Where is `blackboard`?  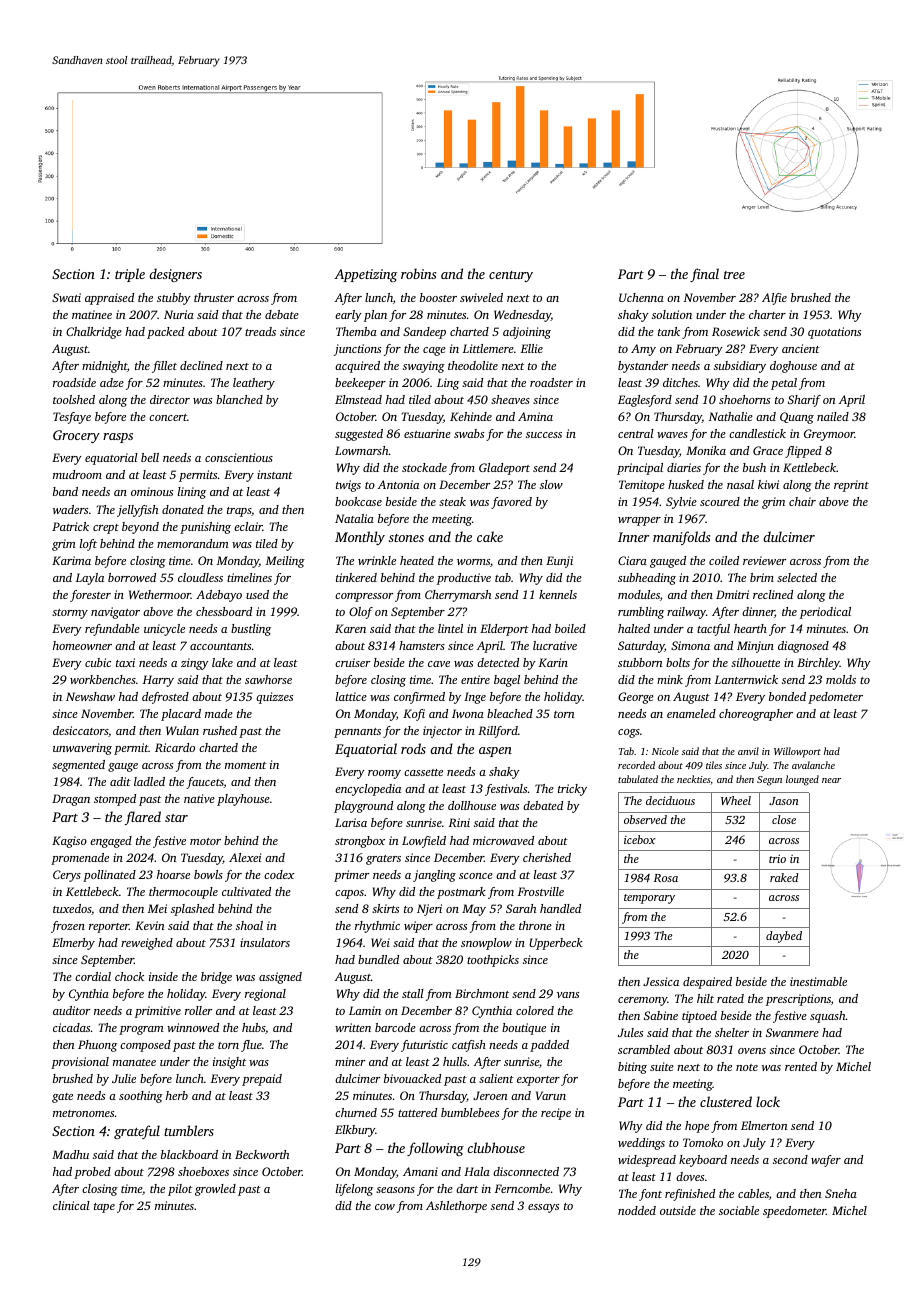
blackboard is located at coordinates (189, 1154).
